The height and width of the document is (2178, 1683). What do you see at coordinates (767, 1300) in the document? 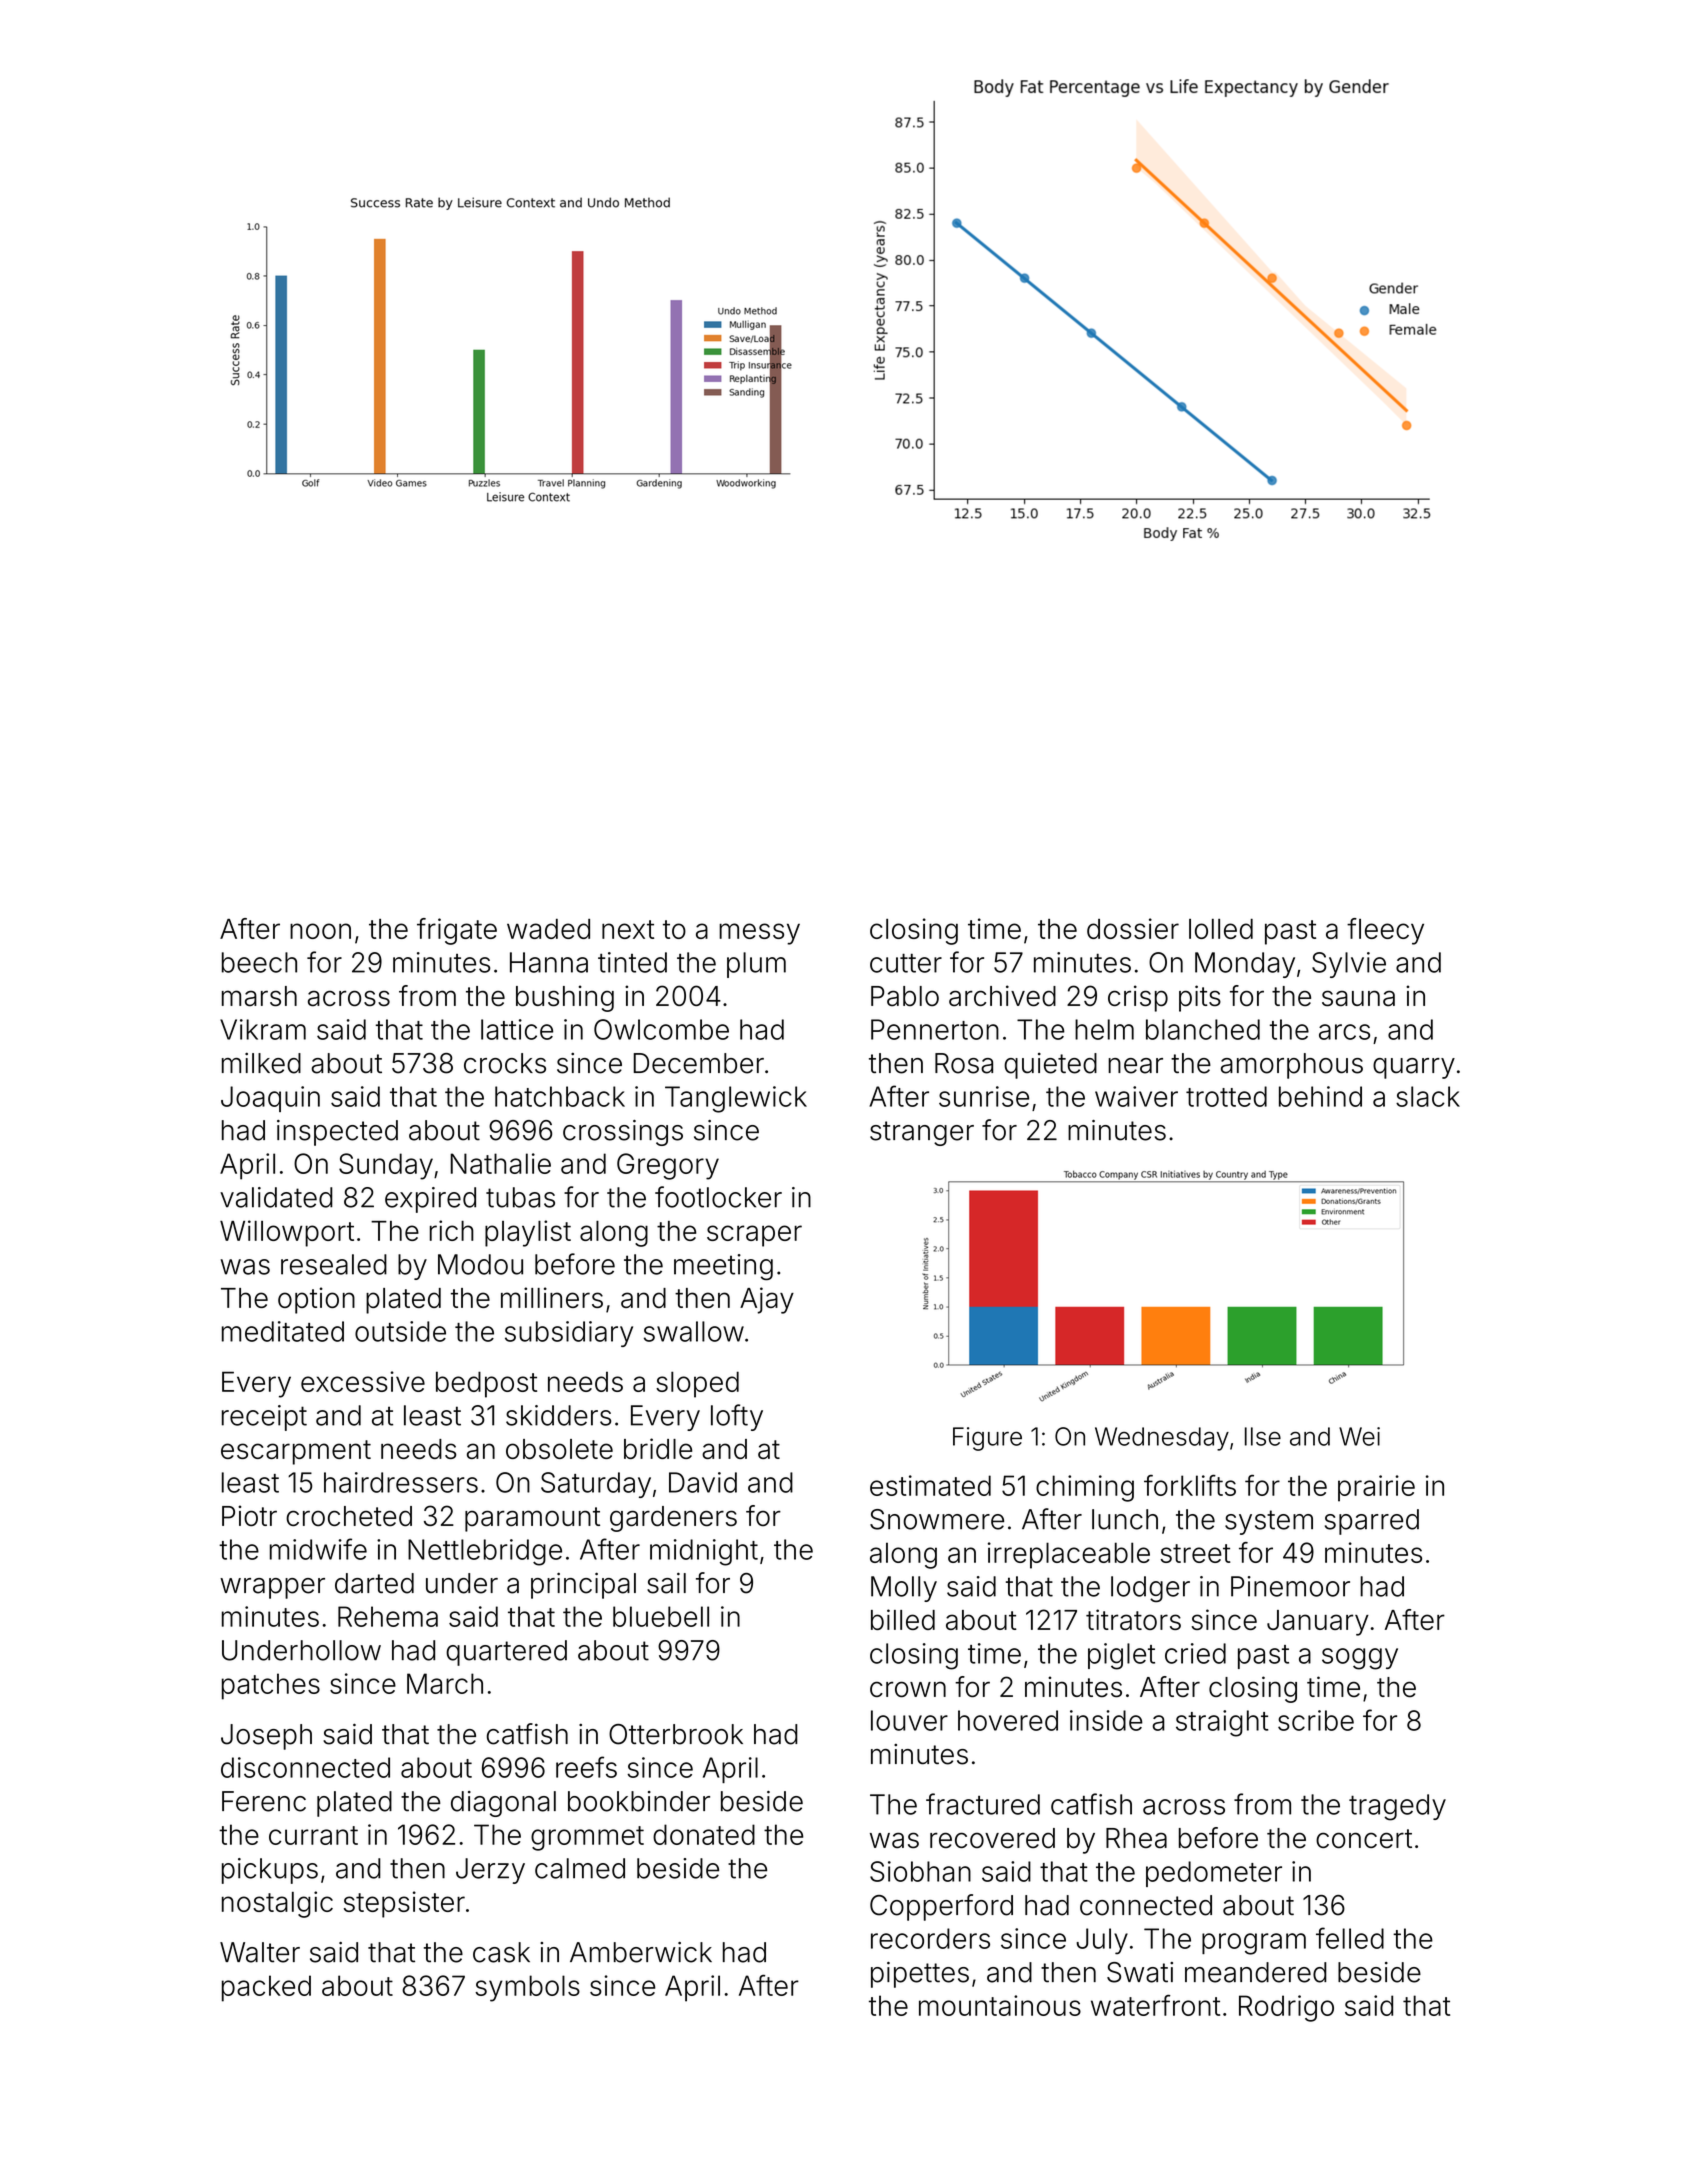
I see `Ajay` at bounding box center [767, 1300].
